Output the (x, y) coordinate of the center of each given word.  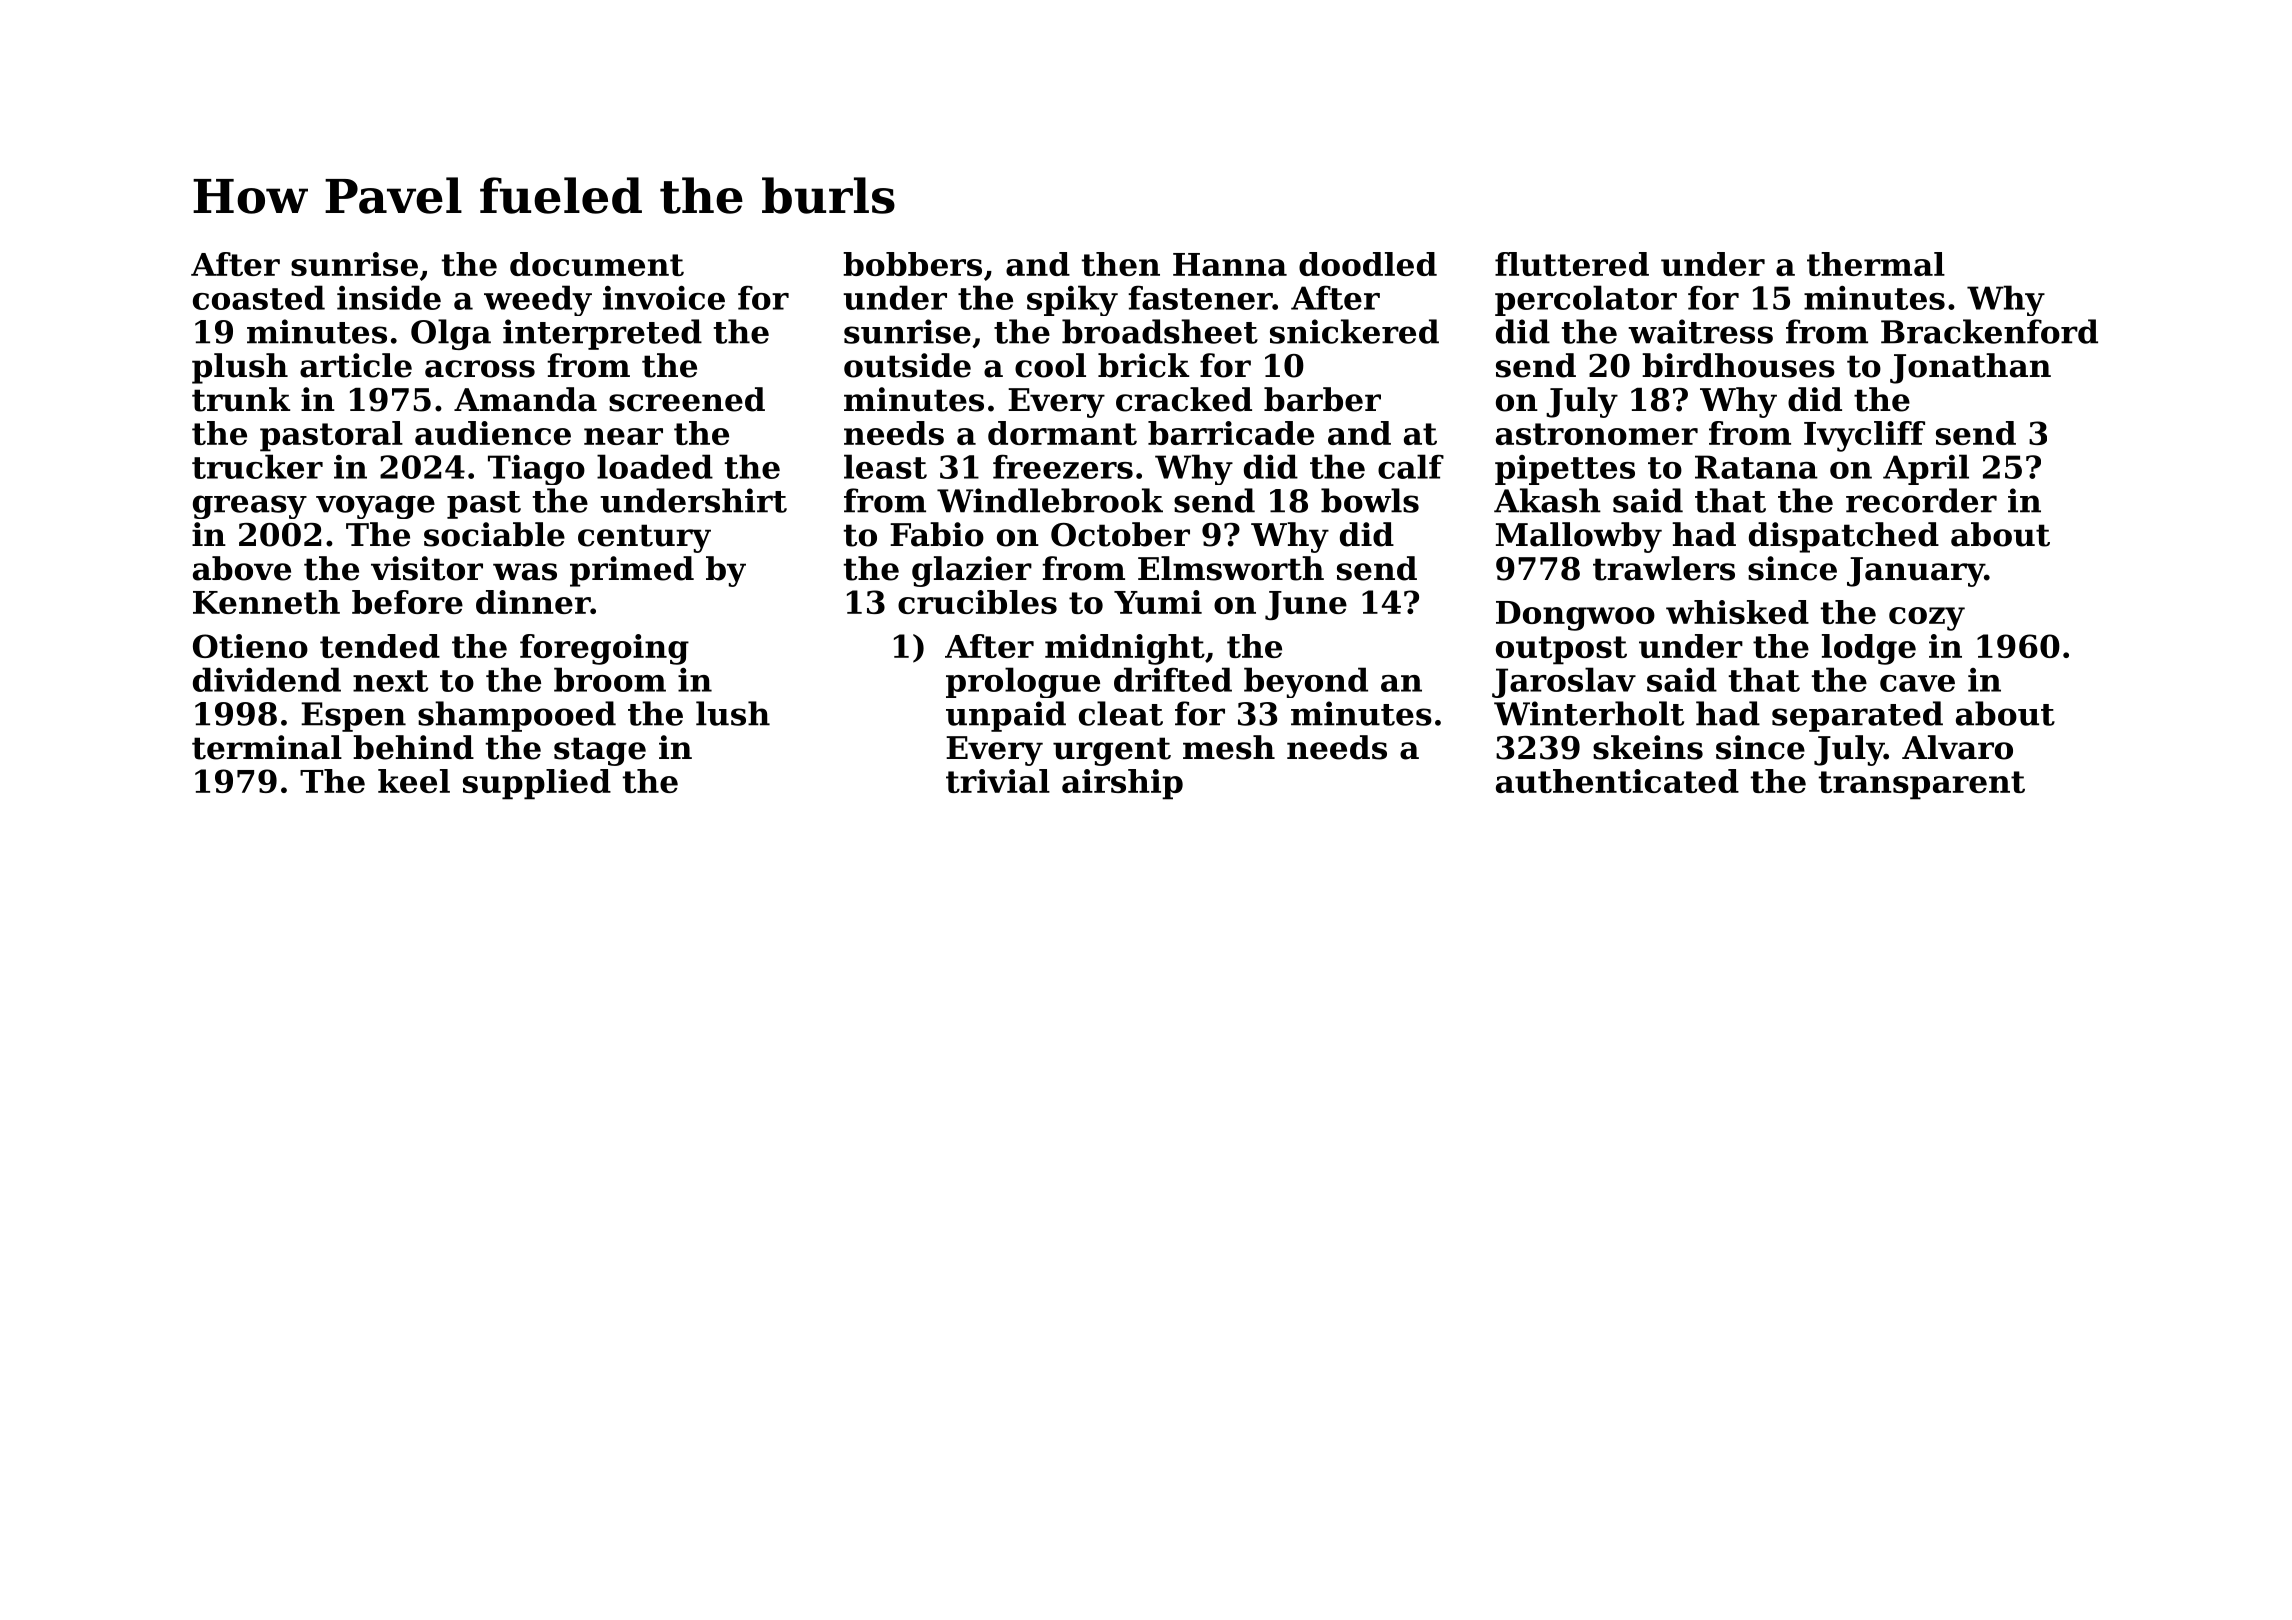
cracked (1184, 399)
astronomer (1597, 434)
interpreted (602, 334)
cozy (1927, 619)
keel (414, 781)
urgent (1112, 751)
